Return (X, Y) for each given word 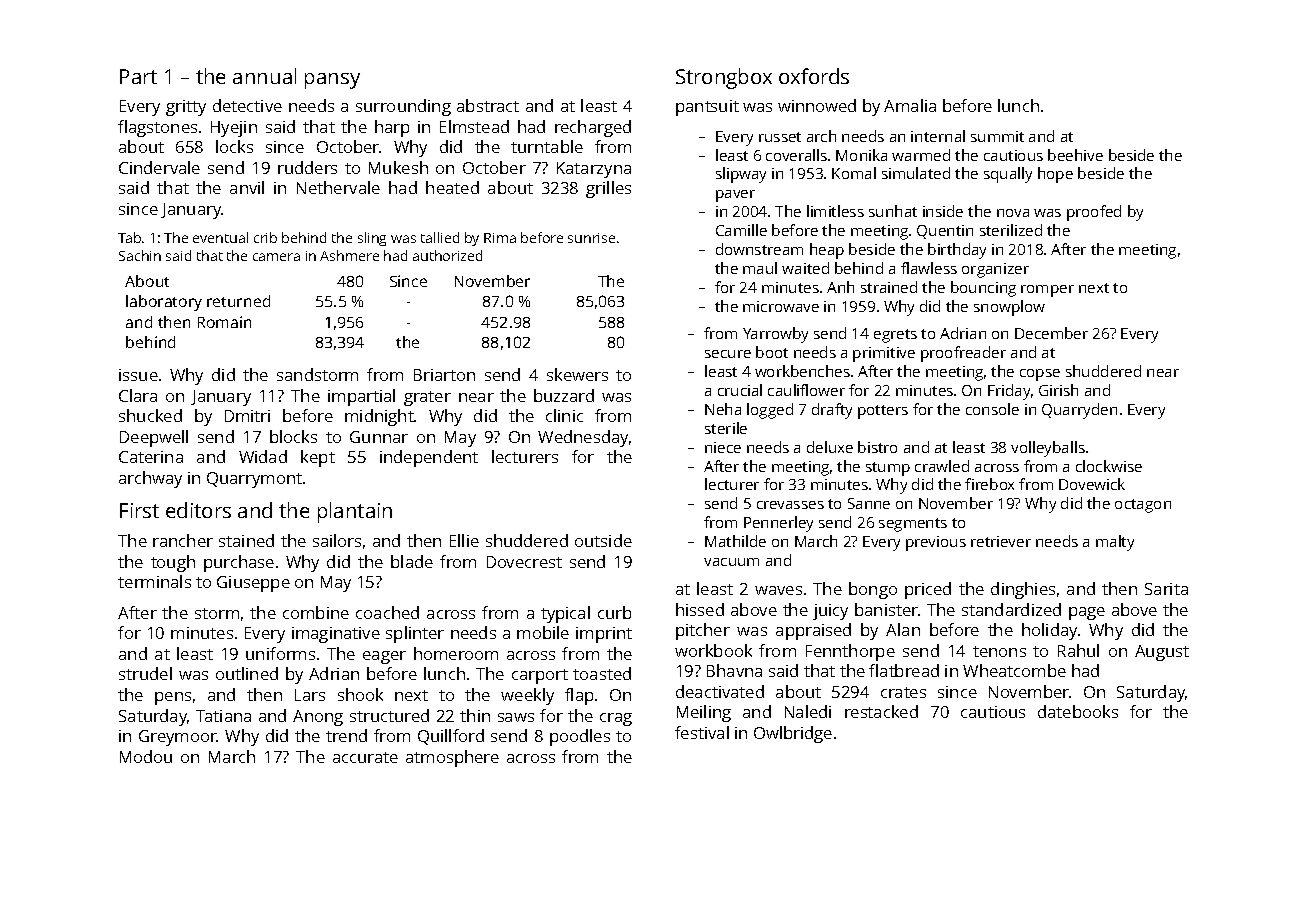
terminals (154, 581)
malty (1115, 543)
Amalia (910, 105)
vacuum (731, 562)
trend (346, 735)
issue (138, 375)
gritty (186, 108)
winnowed (817, 105)
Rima (500, 238)
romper (1047, 291)
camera (276, 257)
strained (889, 287)
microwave (781, 306)
